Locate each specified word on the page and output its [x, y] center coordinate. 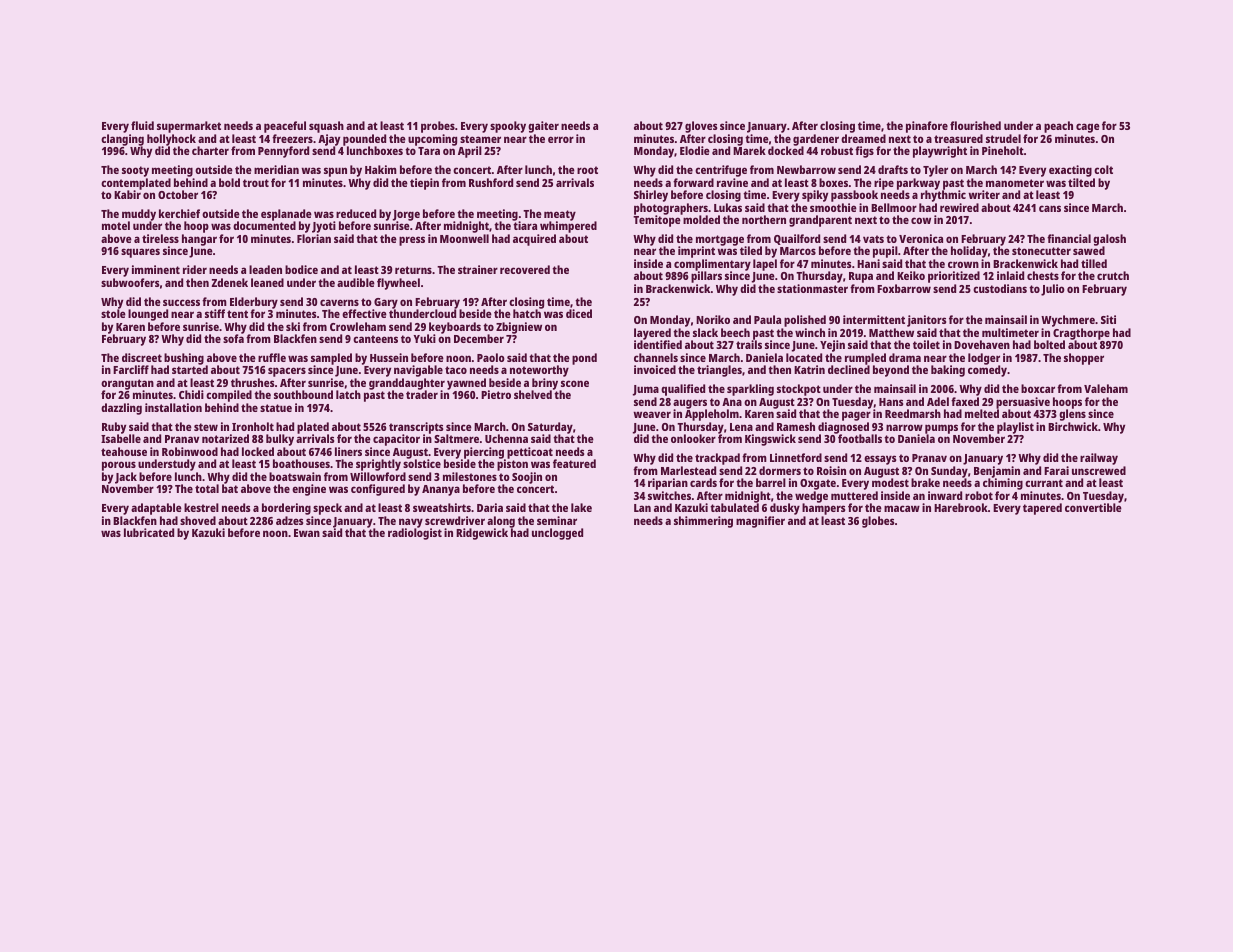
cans [1050, 208]
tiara [525, 226]
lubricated [149, 532]
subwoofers [130, 282]
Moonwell [464, 238]
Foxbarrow [904, 288]
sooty [135, 171]
